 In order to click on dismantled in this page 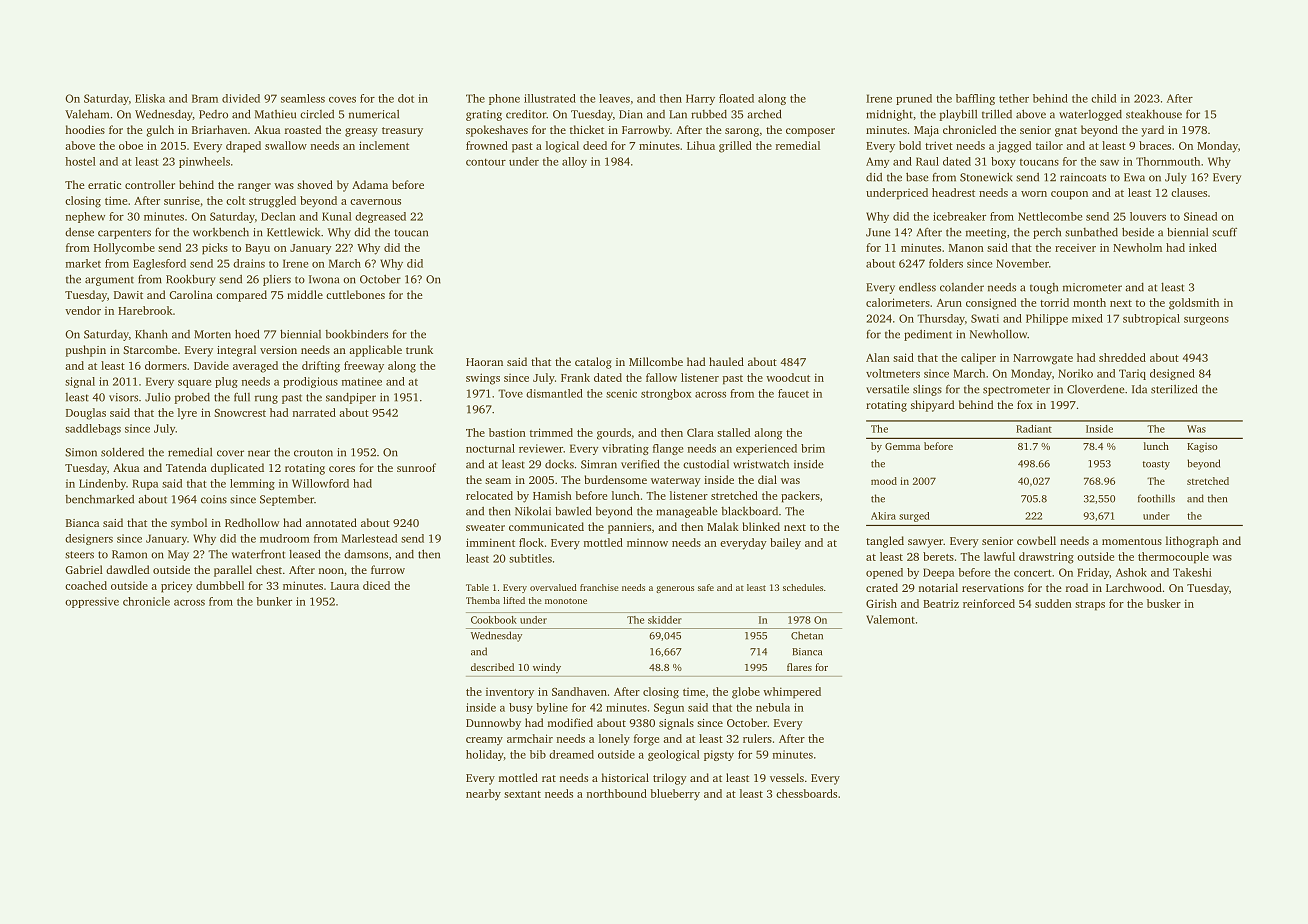, I will do `click(554, 393)`.
